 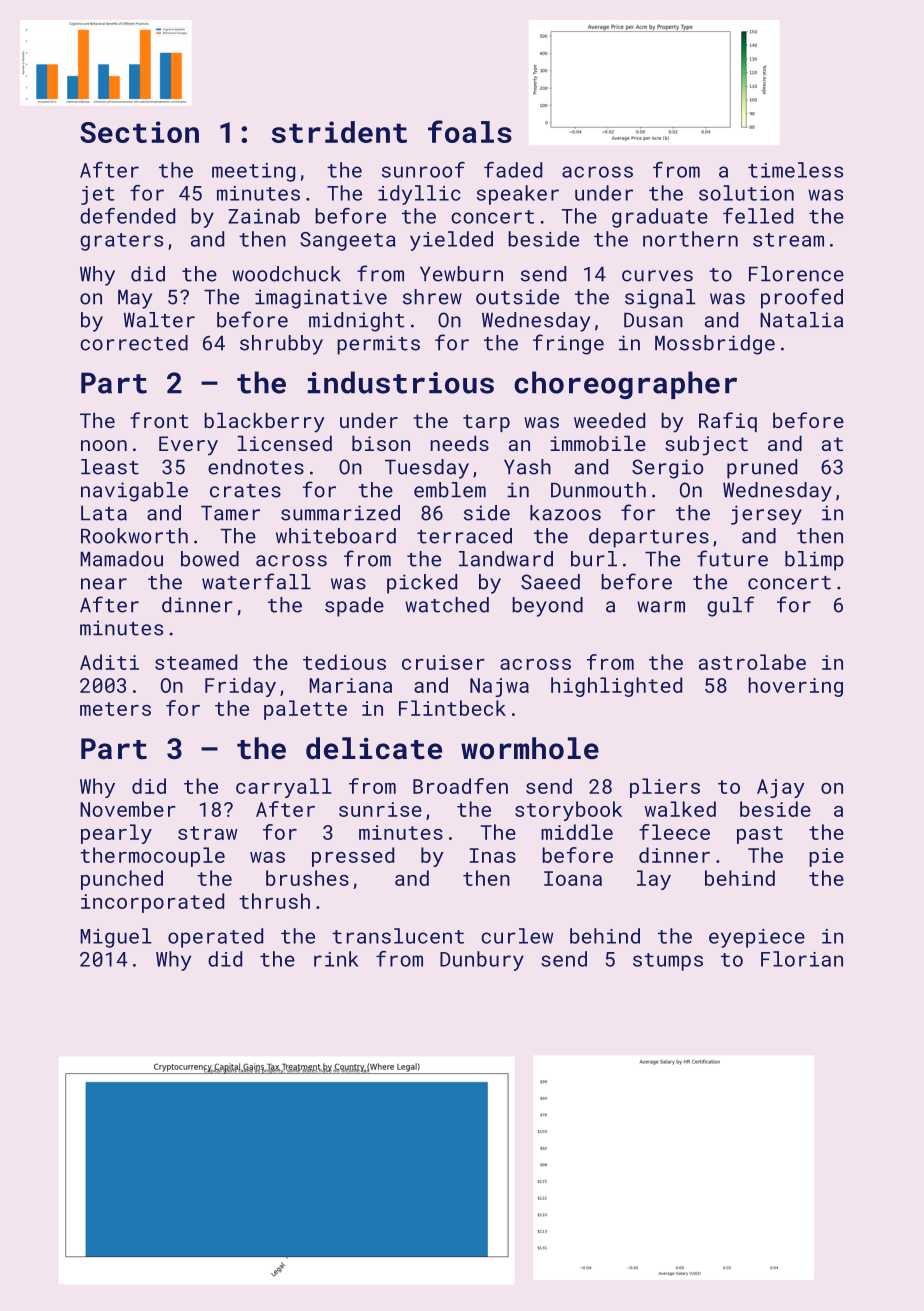 What do you see at coordinates (470, 131) in the document?
I see `foals` at bounding box center [470, 131].
